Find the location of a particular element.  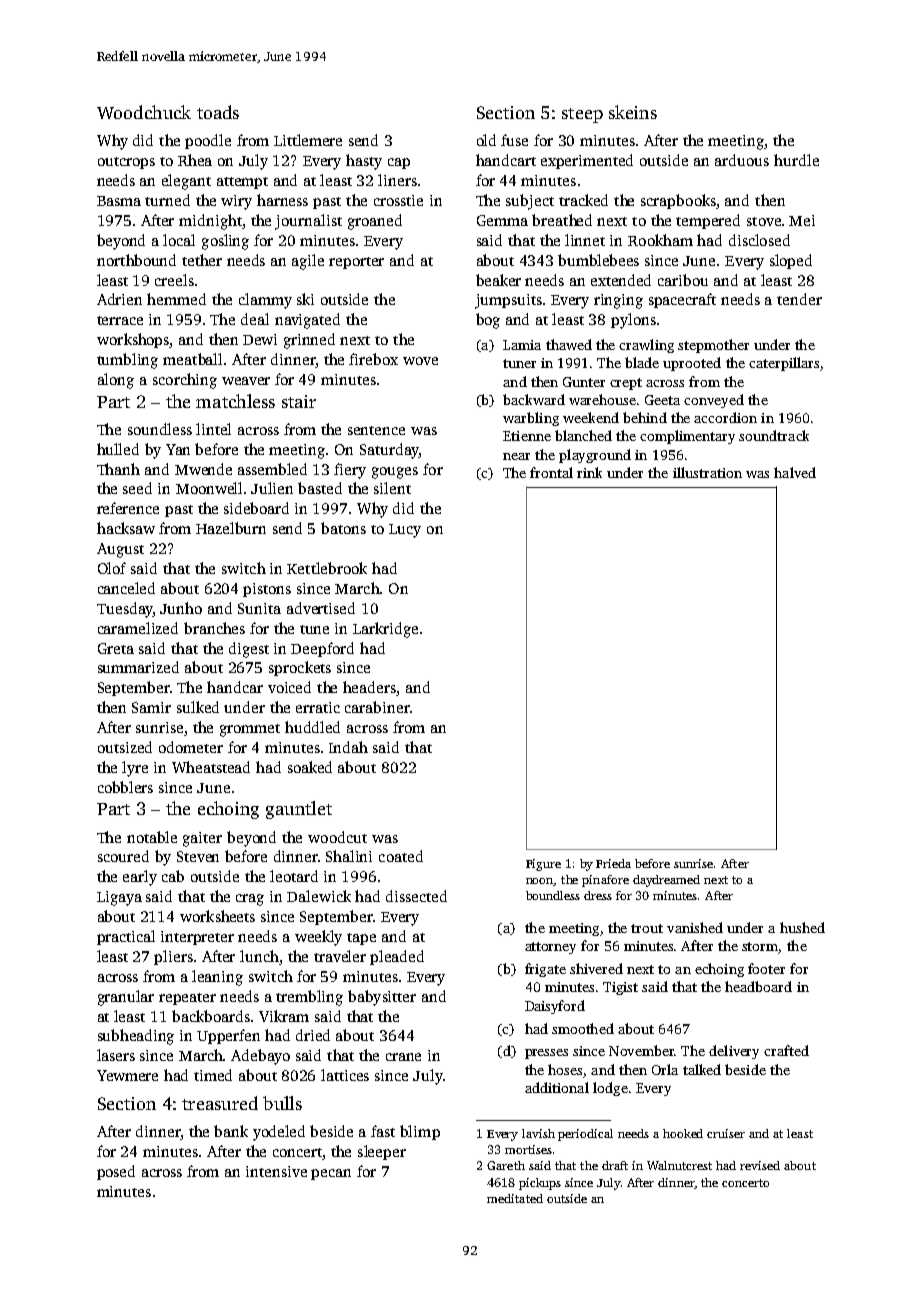

Woodchuck is located at coordinates (144, 112).
